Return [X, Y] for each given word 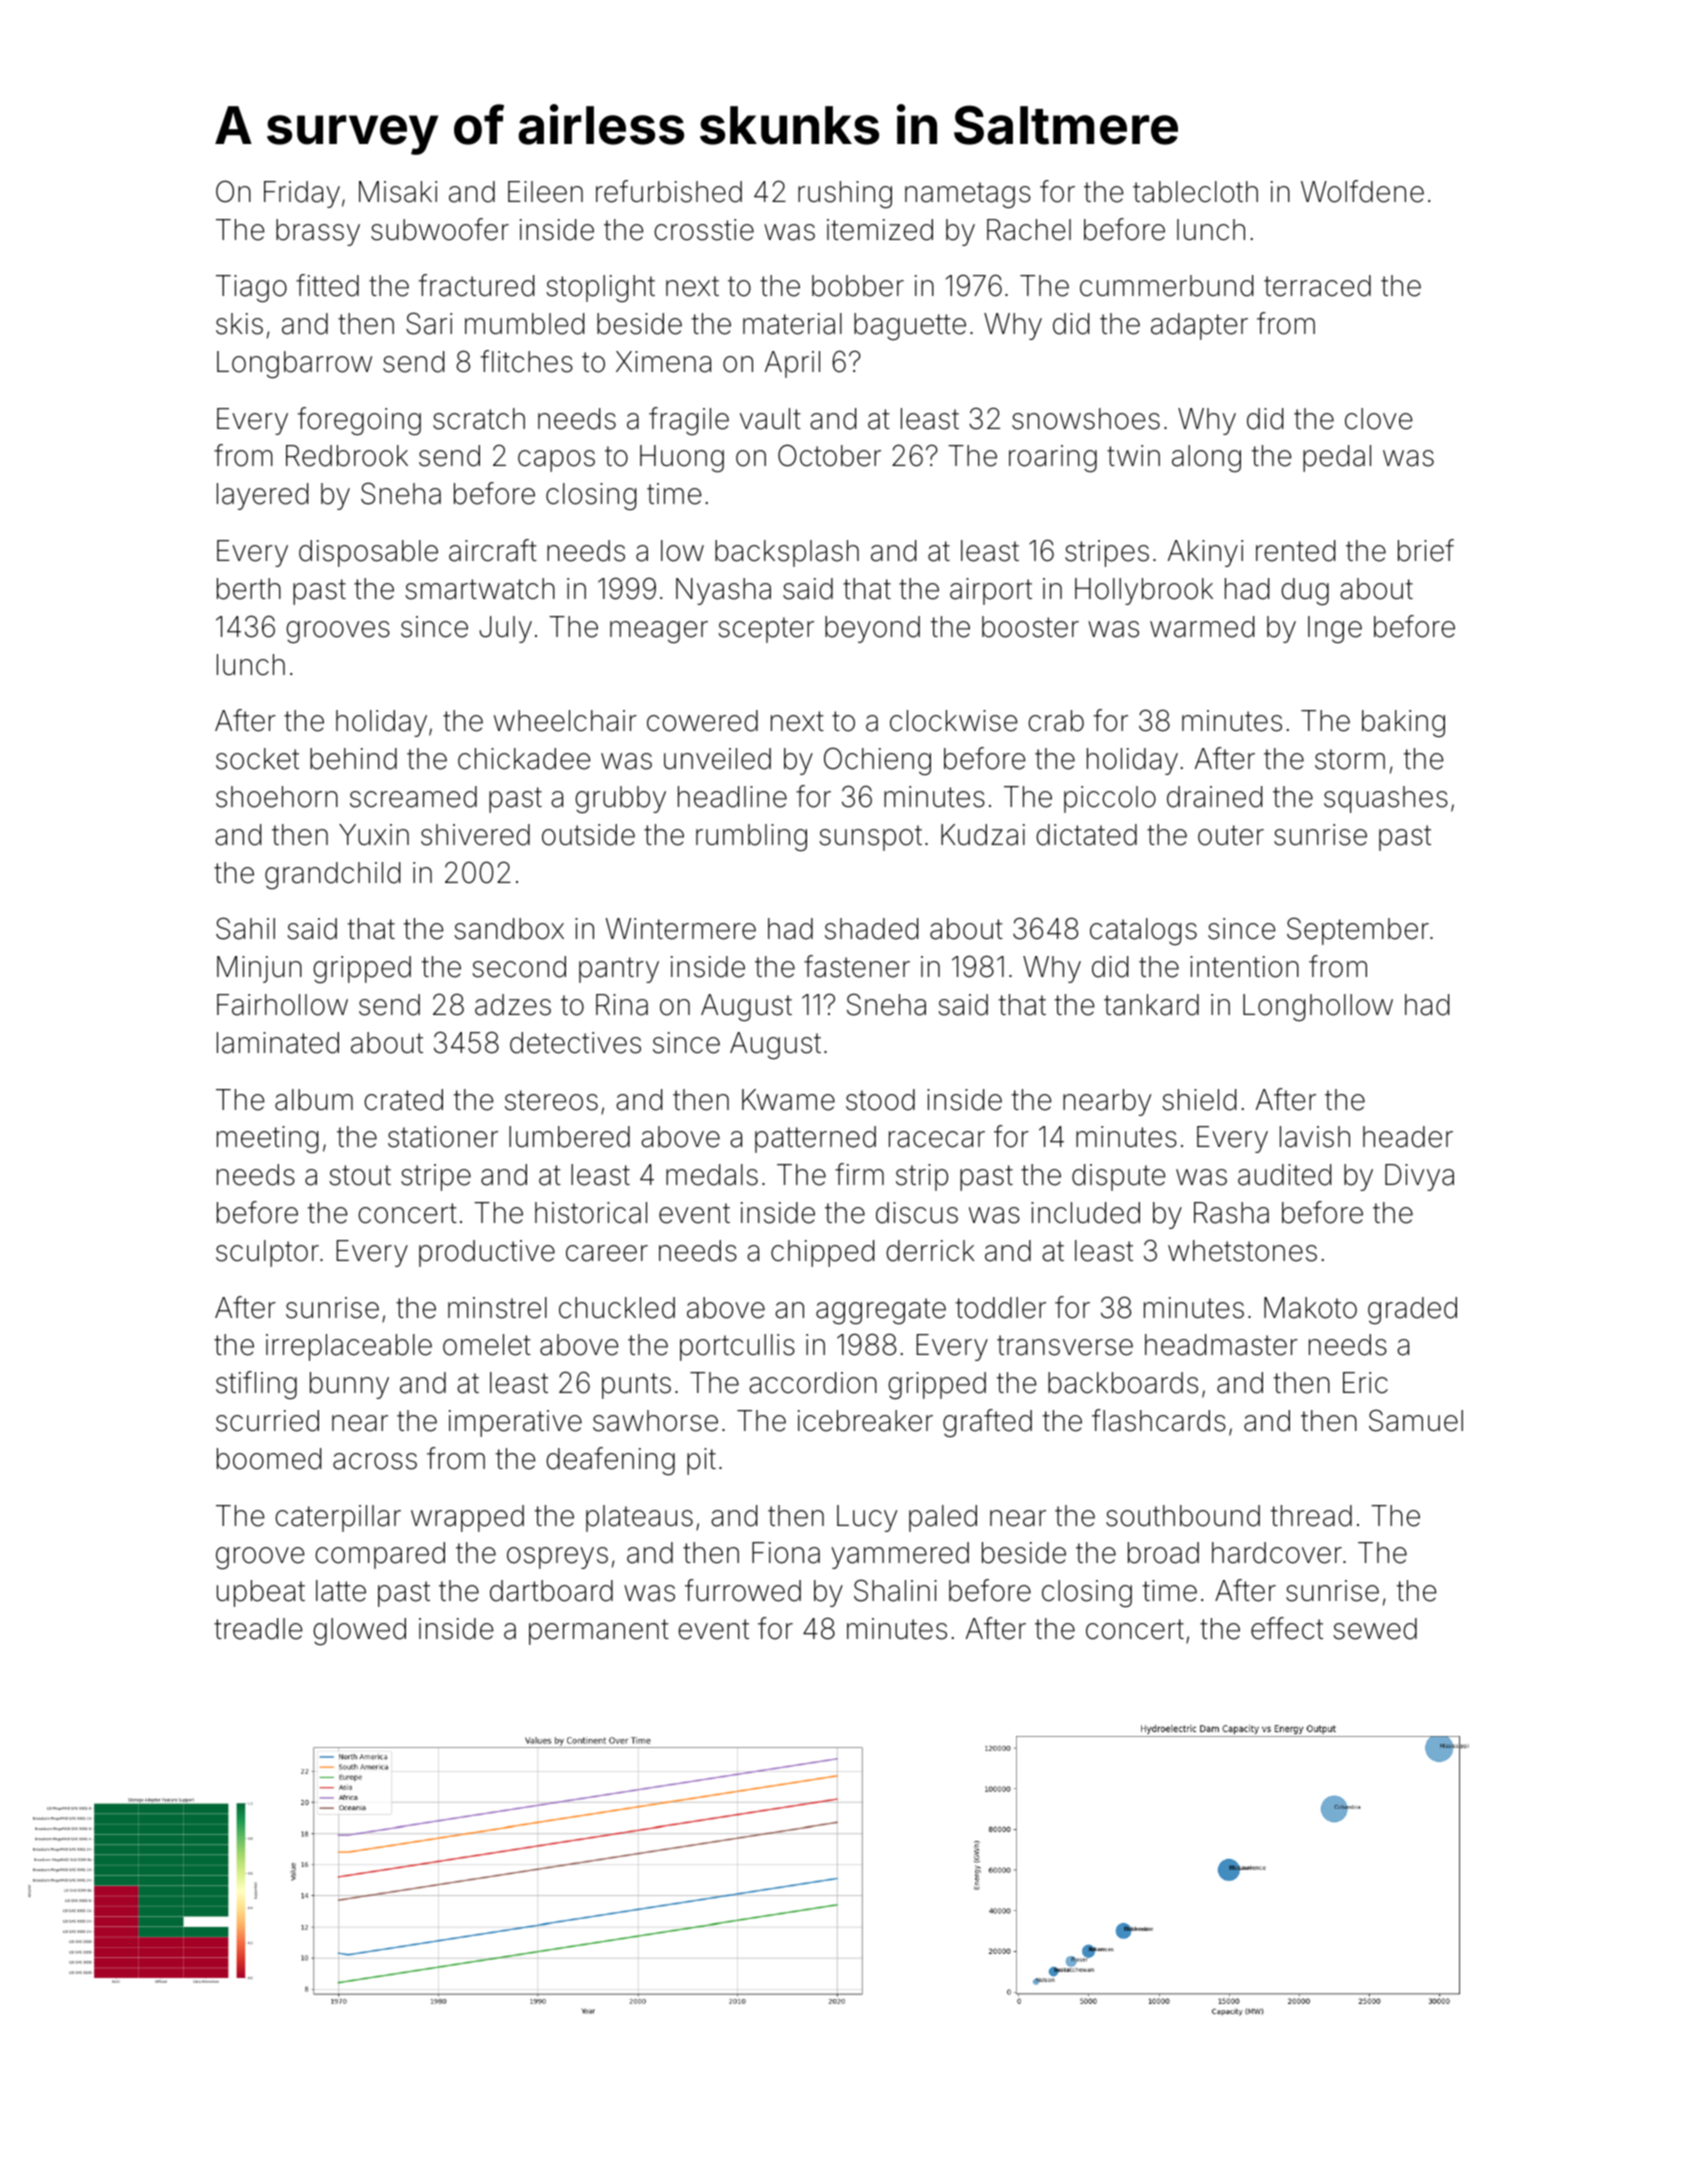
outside [588, 835]
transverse [1065, 1345]
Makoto [1310, 1308]
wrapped [467, 1518]
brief [1426, 550]
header [1408, 1137]
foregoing [359, 421]
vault [770, 419]
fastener [857, 966]
